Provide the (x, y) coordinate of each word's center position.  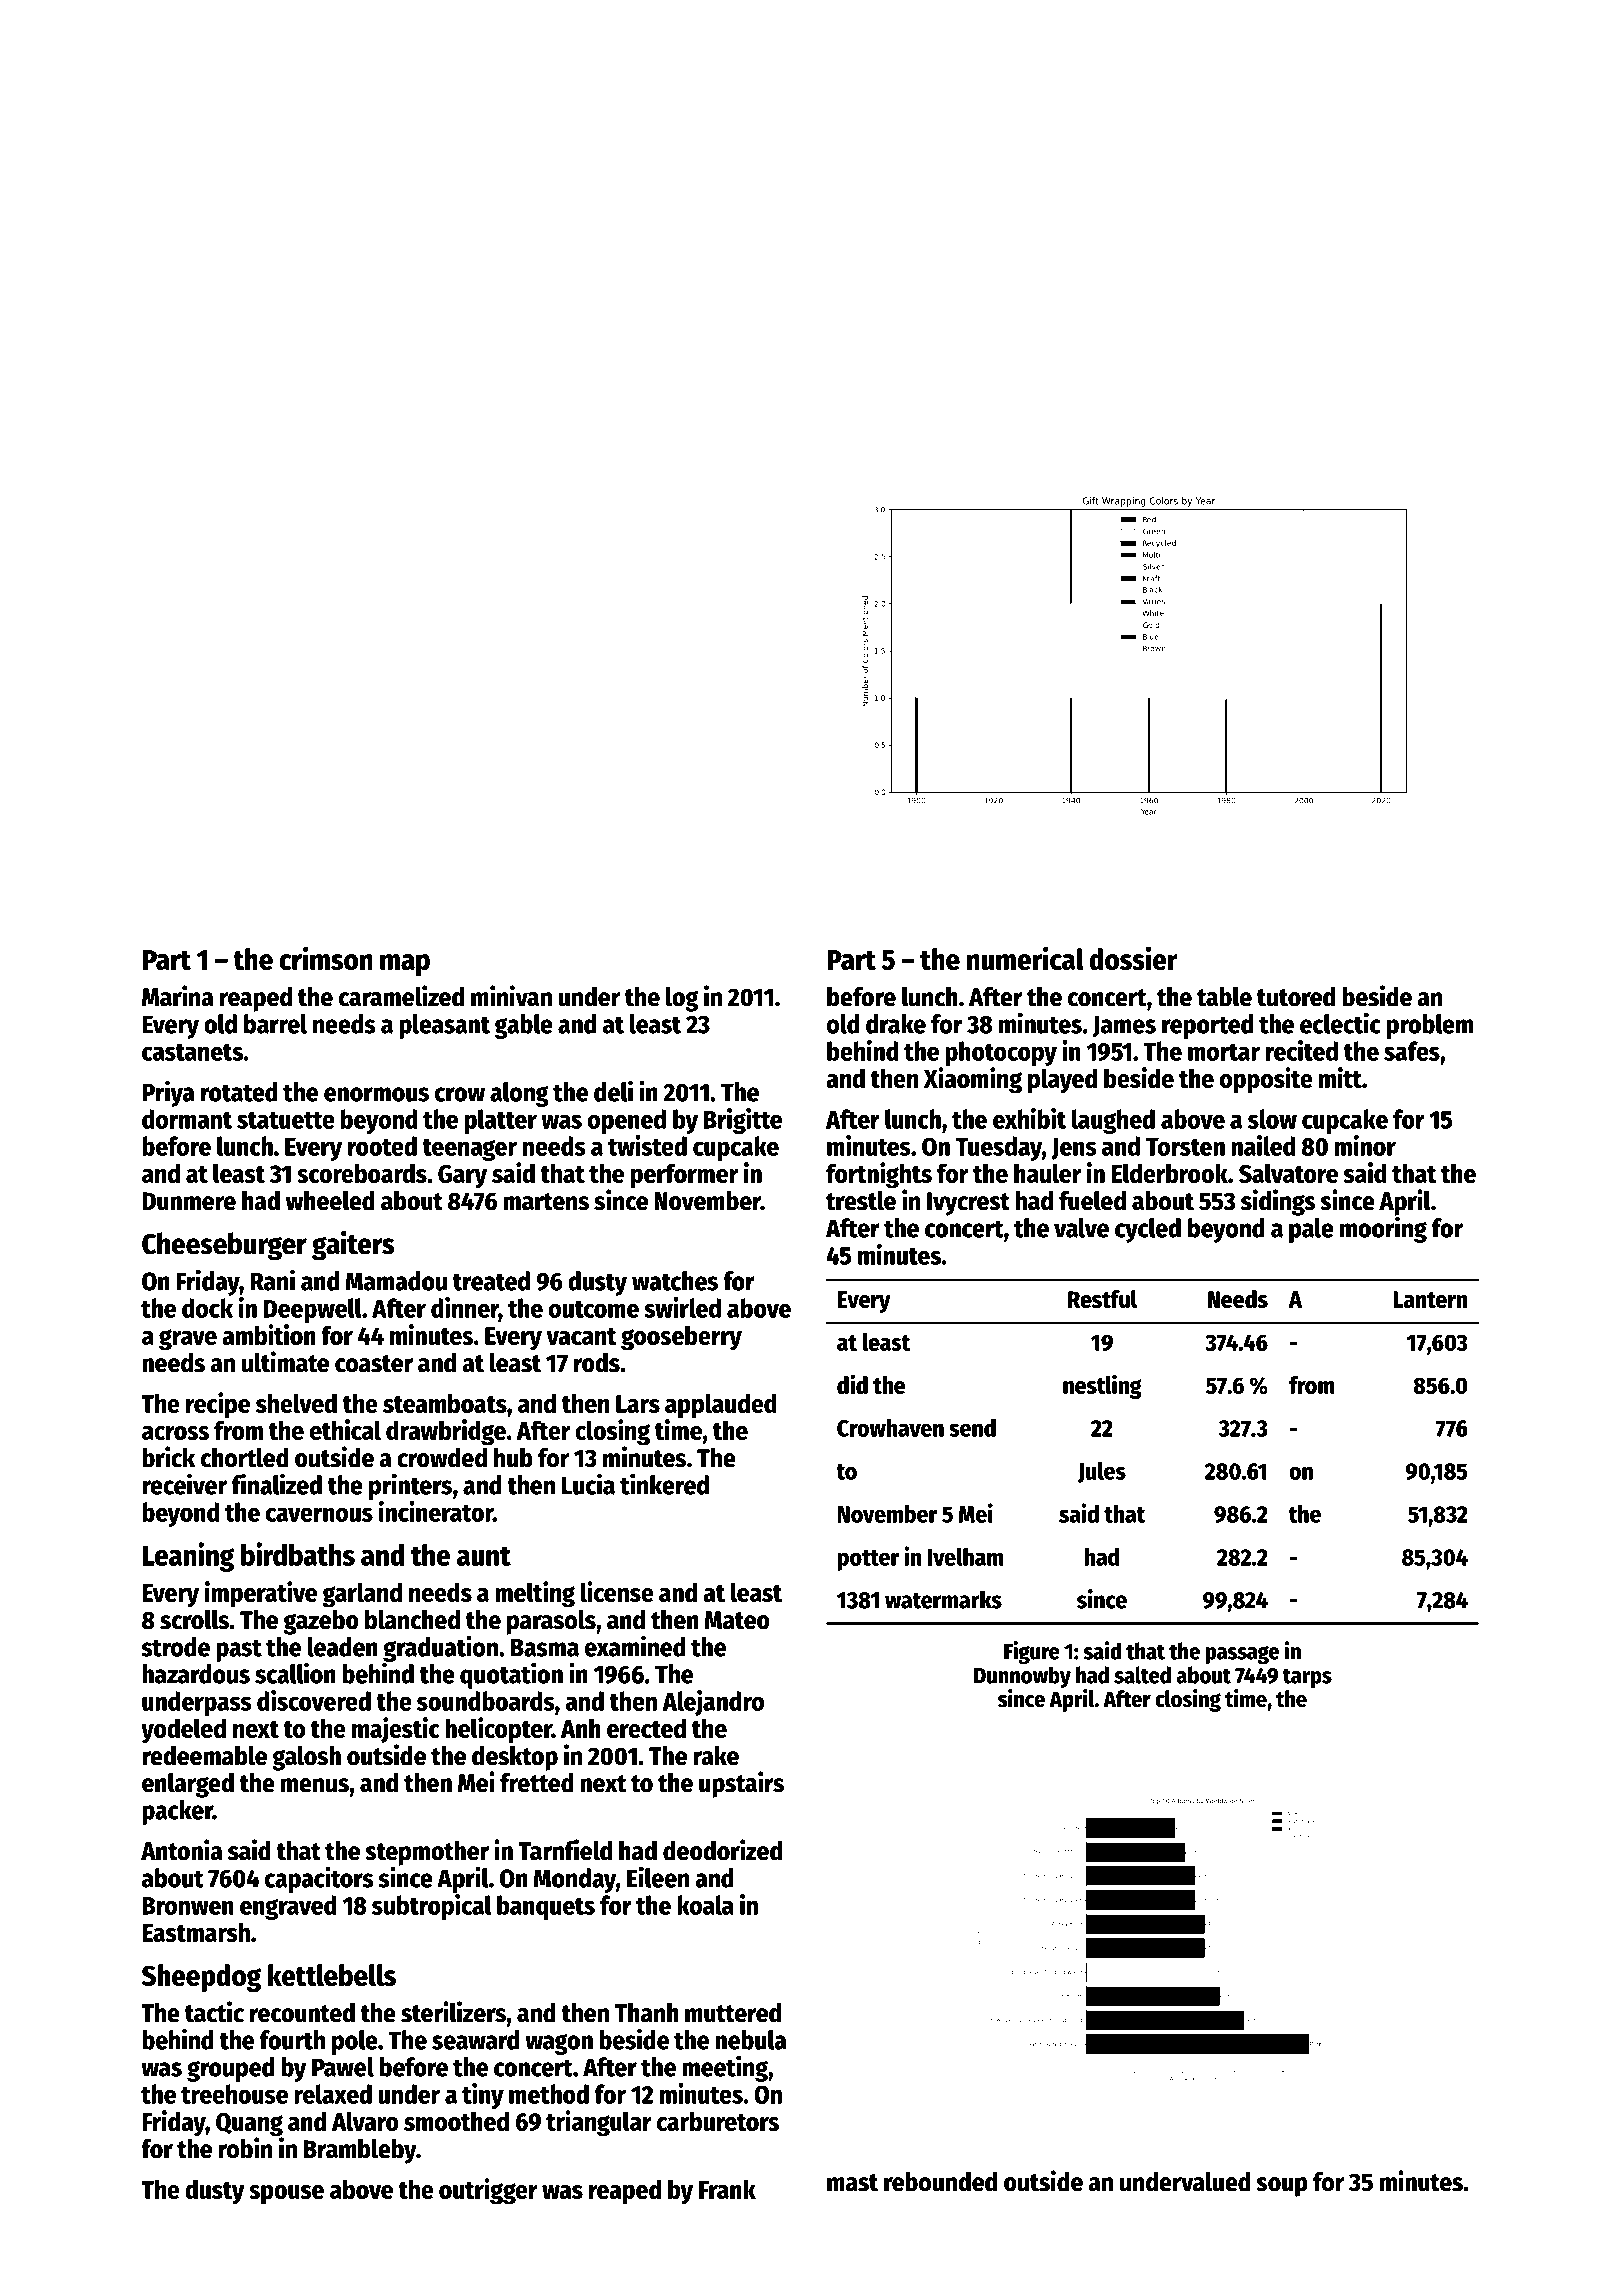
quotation (511, 1675)
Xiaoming (973, 1080)
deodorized (722, 1850)
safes (1412, 1051)
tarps (1307, 1678)
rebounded (940, 2182)
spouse (286, 2195)
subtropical (431, 1907)
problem (1430, 1026)
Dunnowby (1022, 1677)
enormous (376, 1094)
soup (1282, 2187)
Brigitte (743, 1121)
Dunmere (189, 1201)
